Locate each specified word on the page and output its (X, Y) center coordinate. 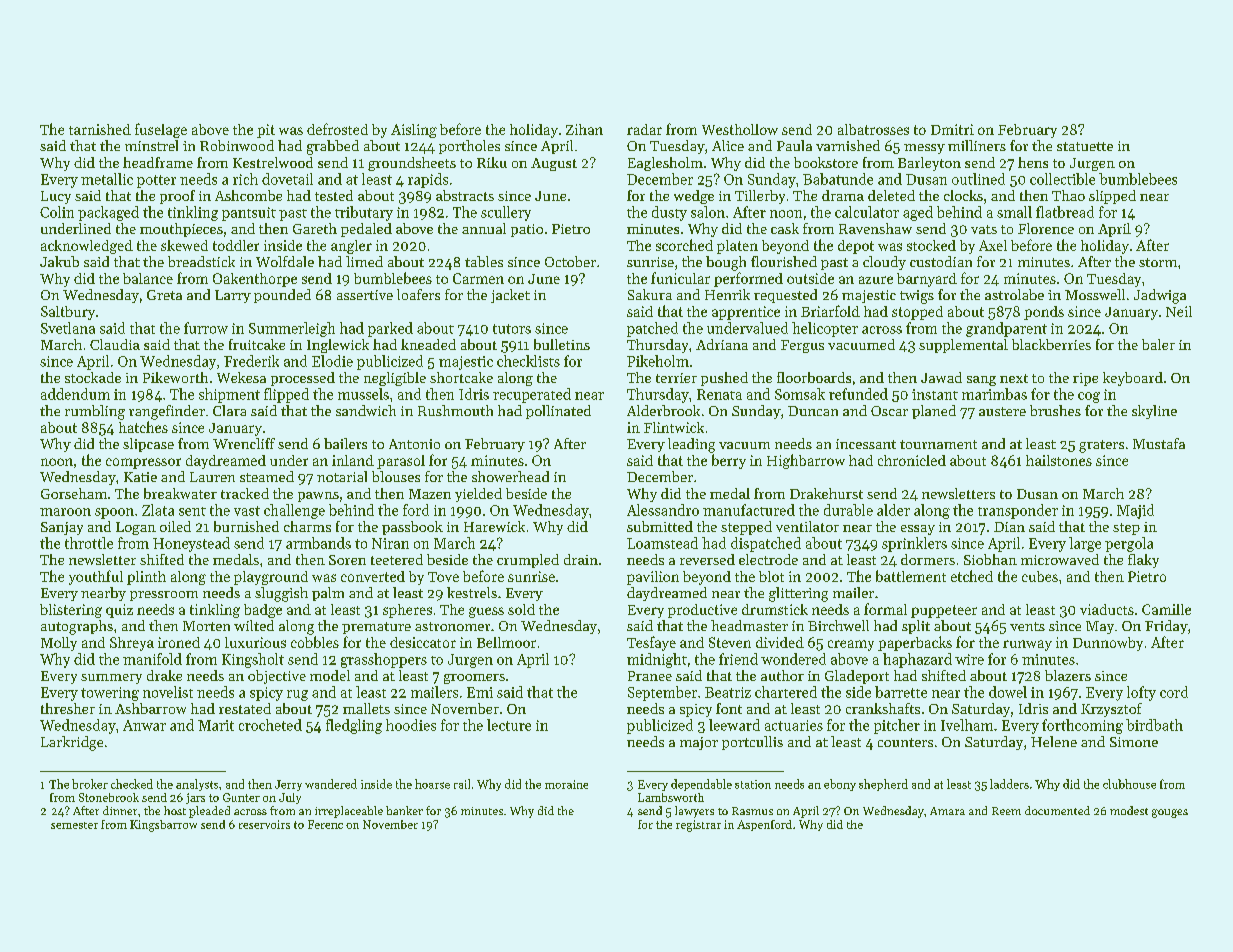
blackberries (1051, 344)
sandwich (366, 410)
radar (644, 129)
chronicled (912, 460)
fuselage (161, 130)
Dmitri (952, 129)
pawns (318, 497)
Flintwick (674, 427)
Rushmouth (455, 410)
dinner (120, 810)
